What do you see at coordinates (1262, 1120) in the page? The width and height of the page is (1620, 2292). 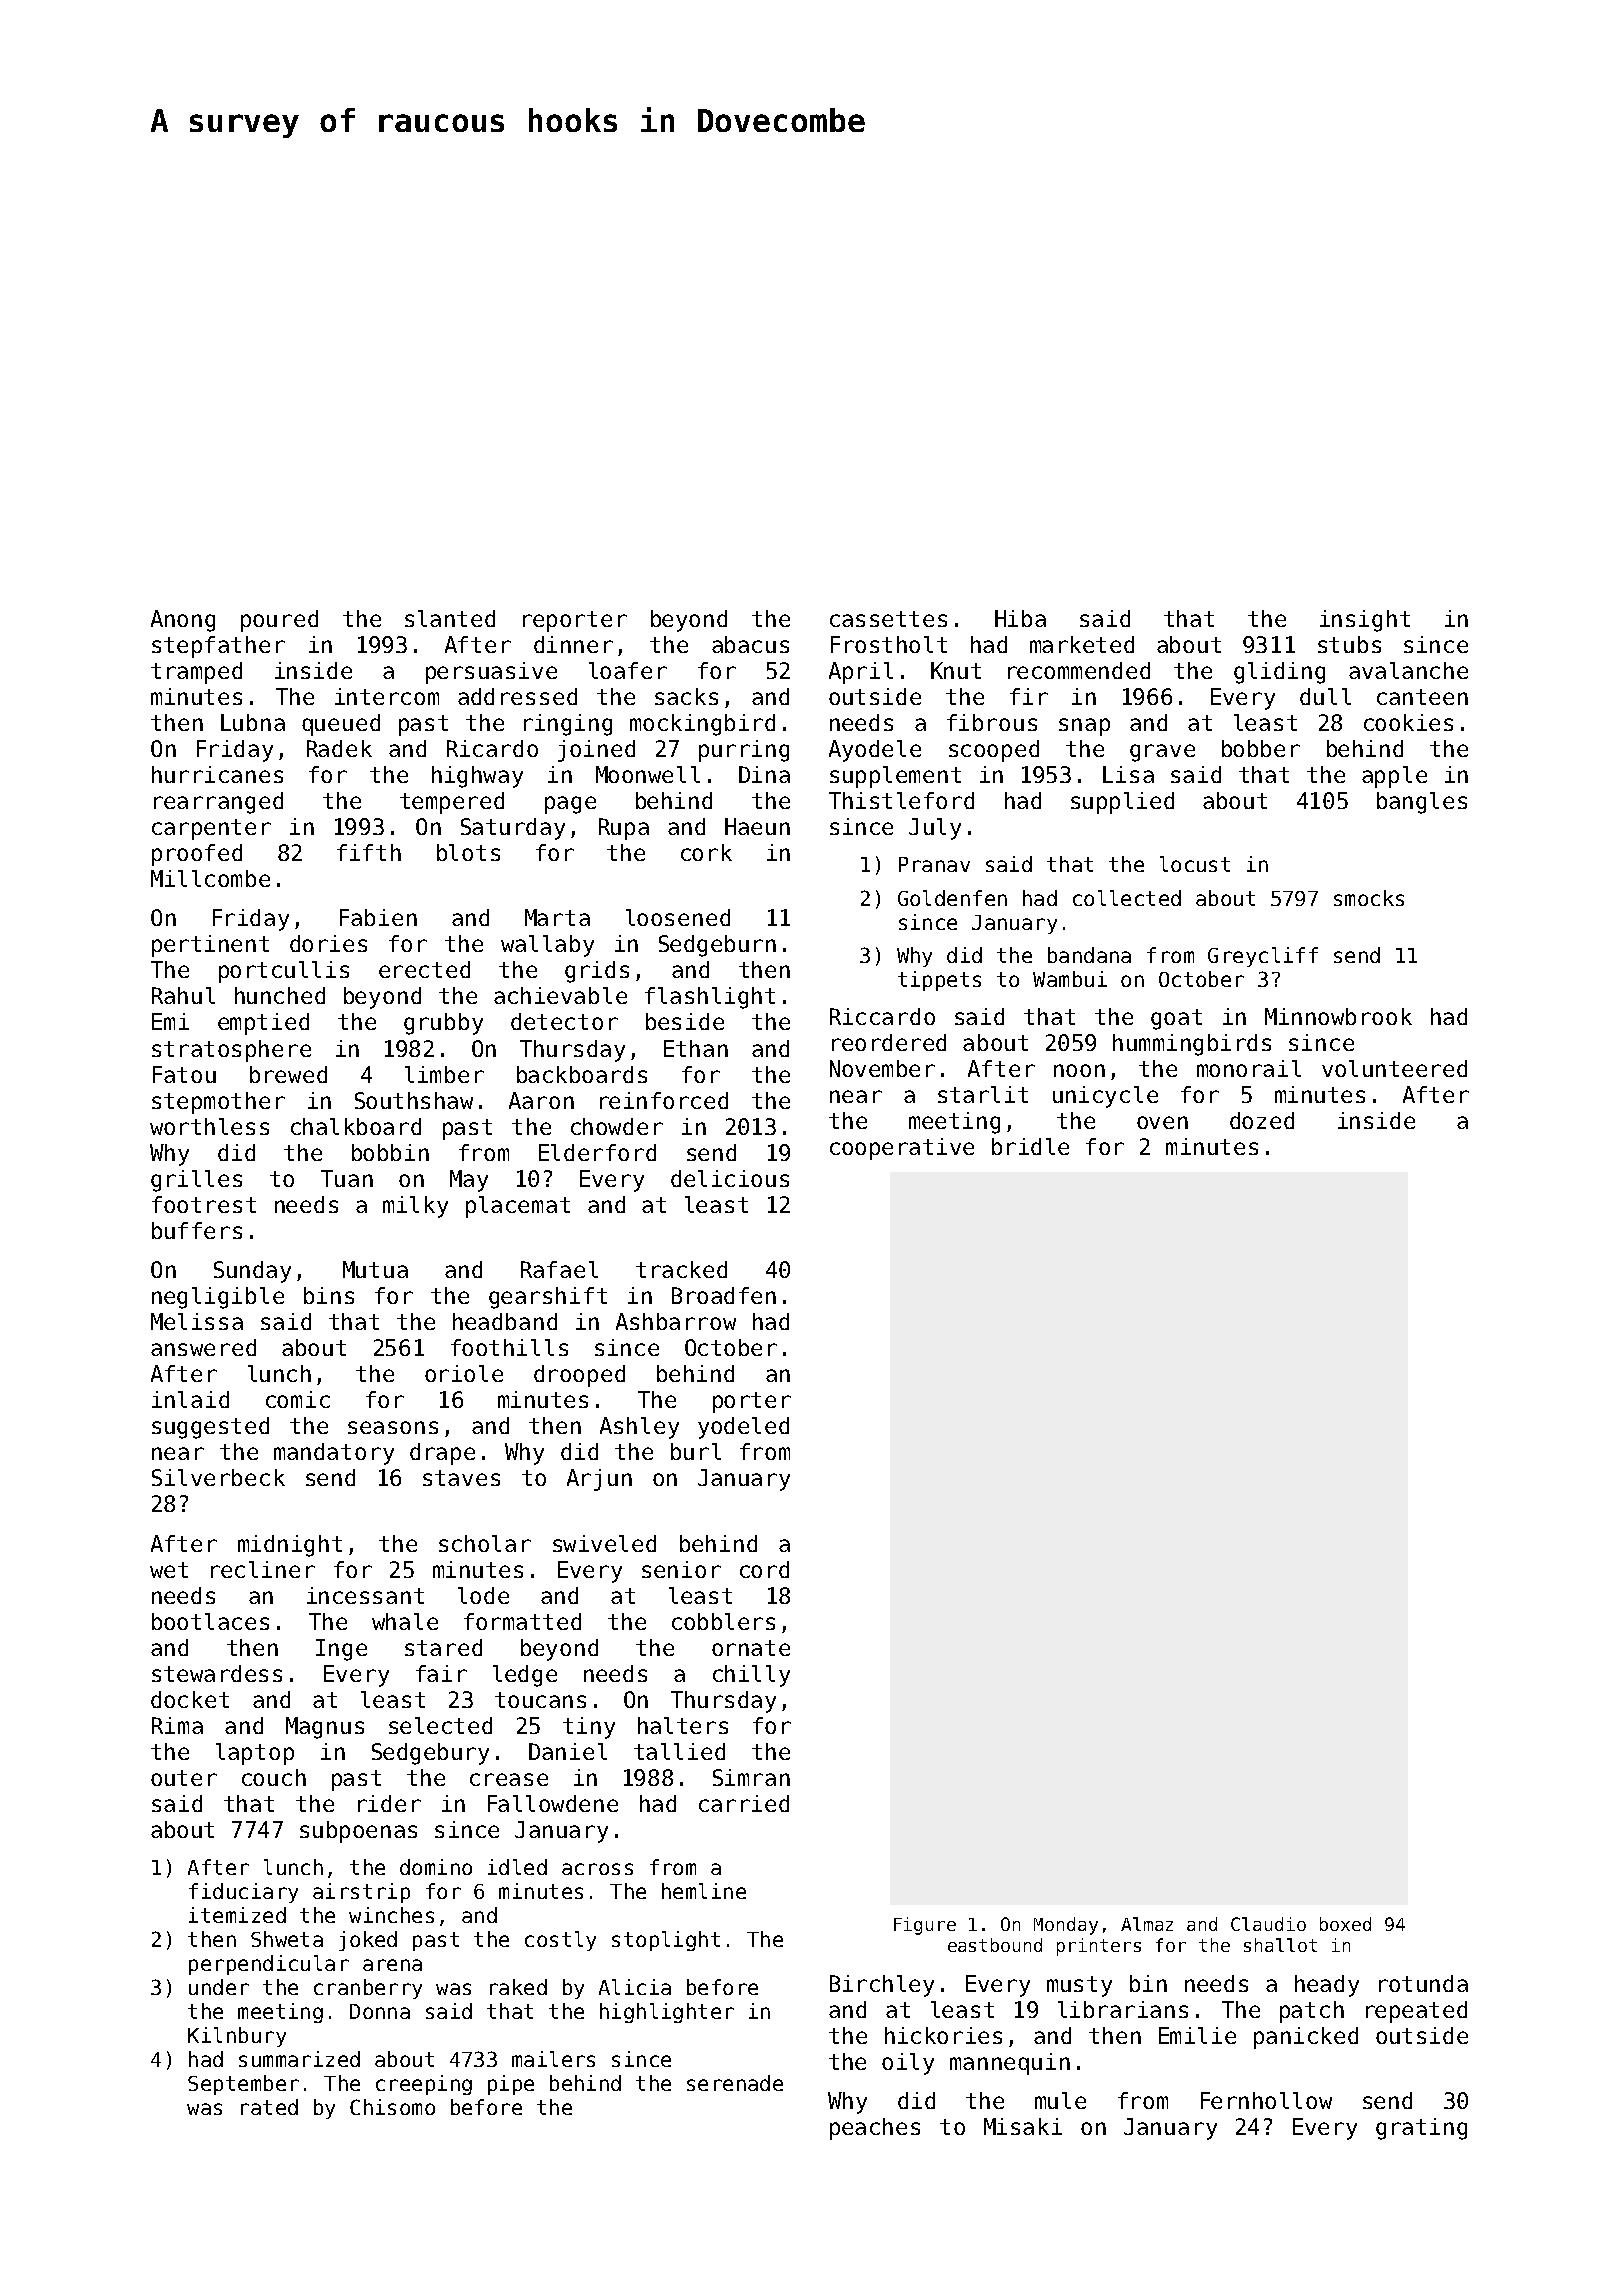 I see `dozed` at bounding box center [1262, 1120].
